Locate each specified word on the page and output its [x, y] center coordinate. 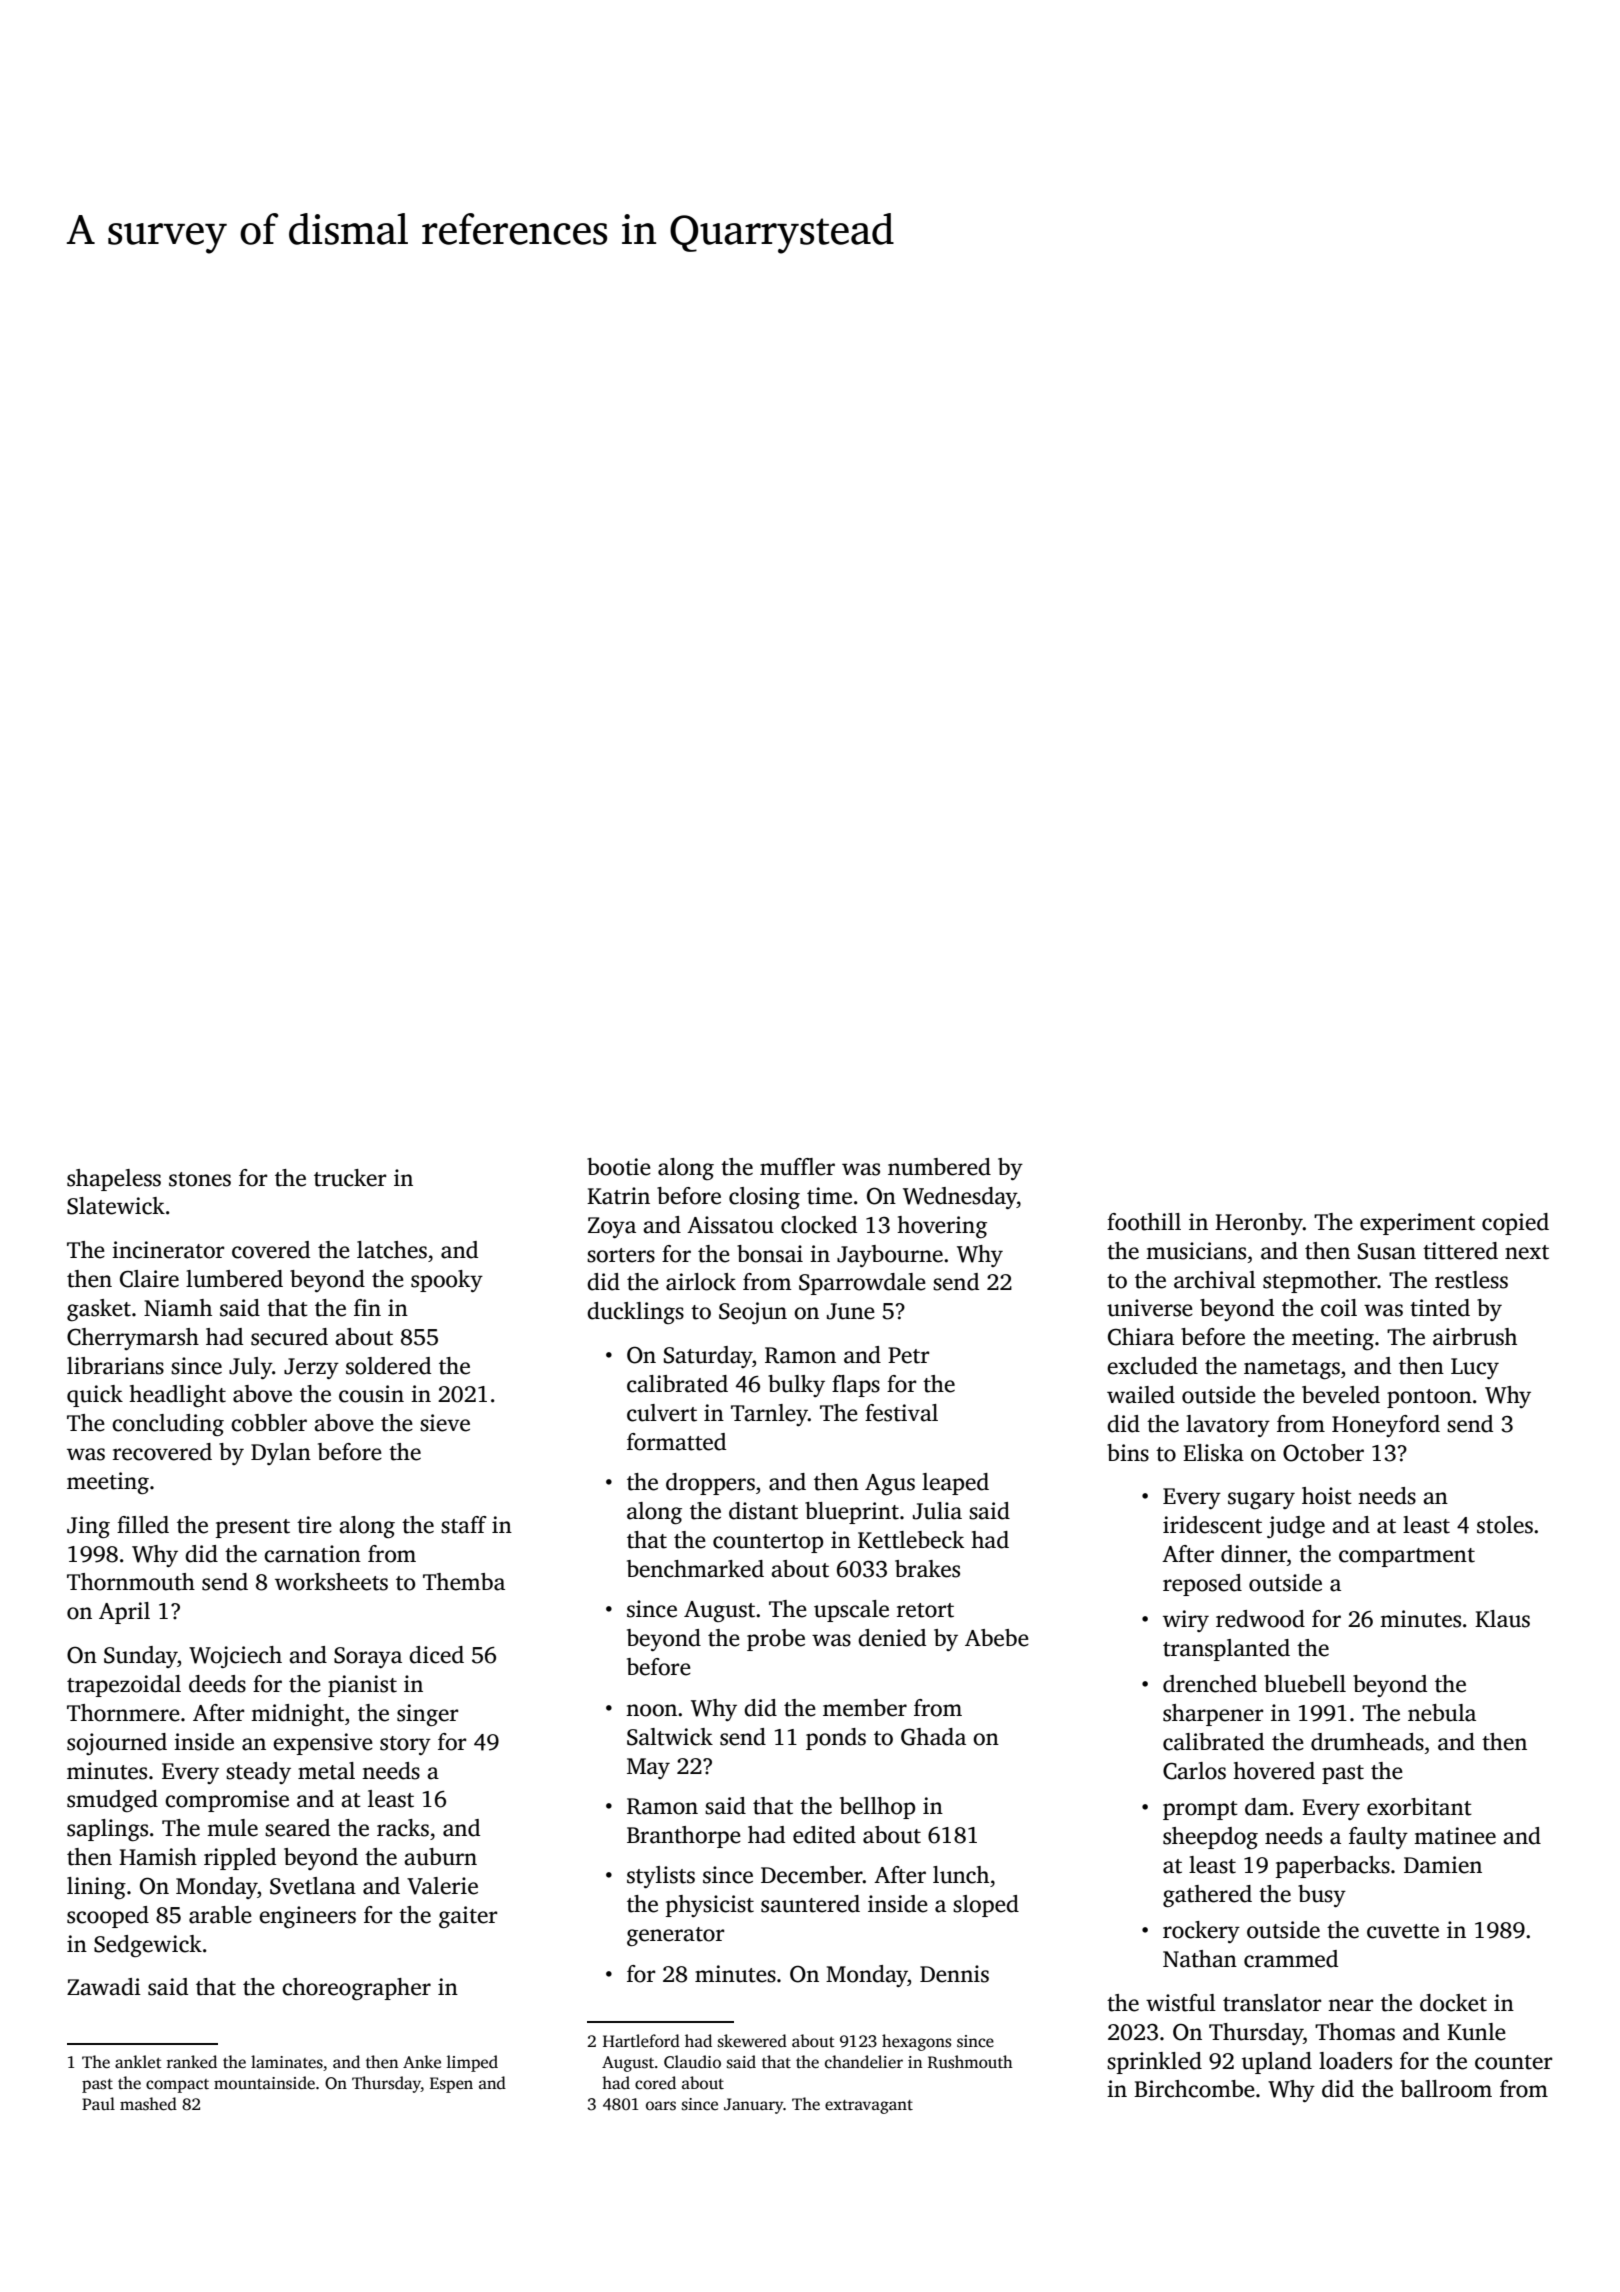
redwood [1260, 1619]
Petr [908, 1355]
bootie [619, 1167]
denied [892, 1638]
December [812, 1875]
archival [1215, 1280]
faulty [1378, 1838]
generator [675, 1937]
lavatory [1228, 1426]
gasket [99, 1310]
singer [427, 1715]
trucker [350, 1178]
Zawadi [104, 1987]
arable [220, 1915]
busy [1322, 1896]
